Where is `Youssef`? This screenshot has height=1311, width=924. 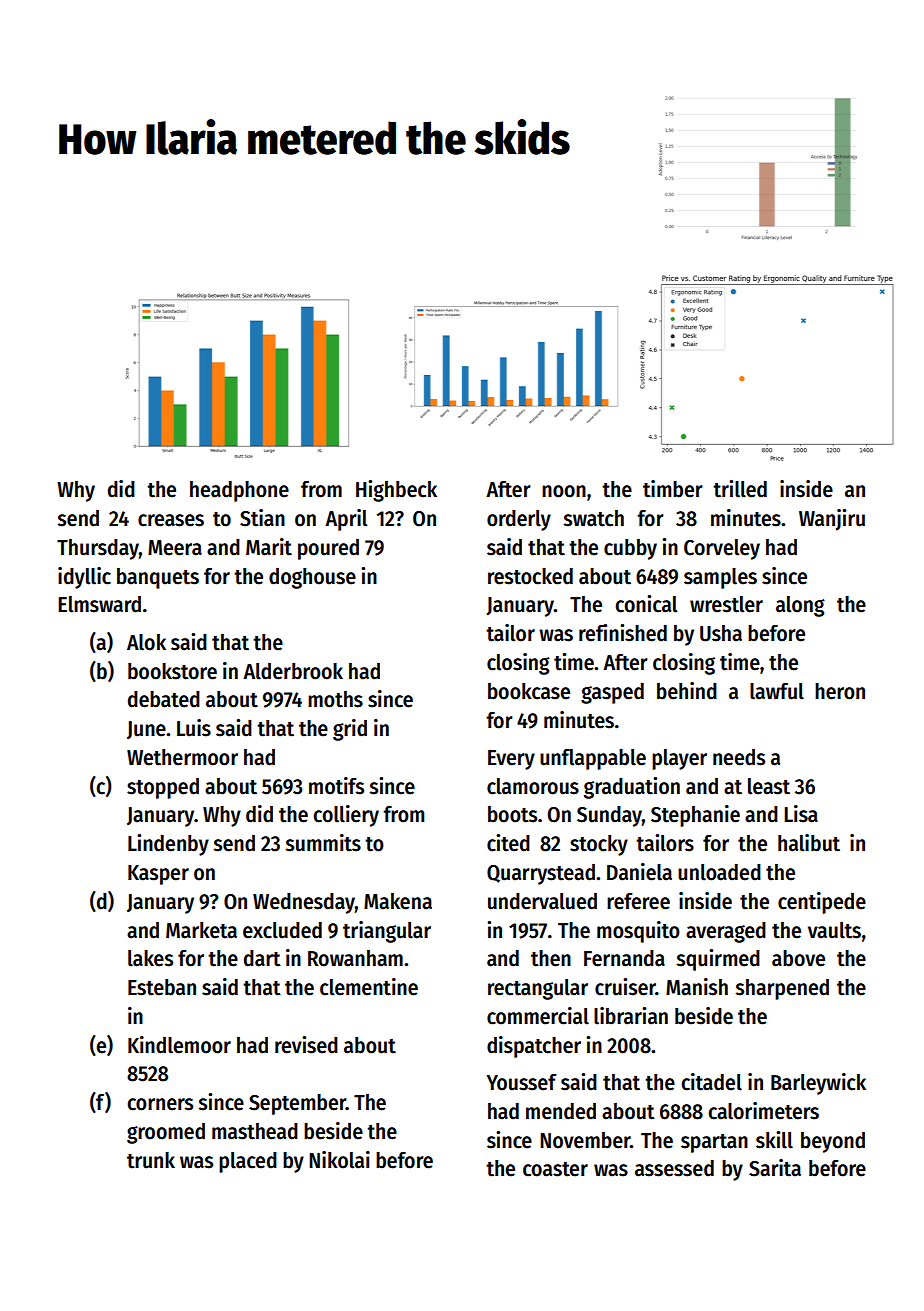
Youssef is located at coordinates (522, 1082).
